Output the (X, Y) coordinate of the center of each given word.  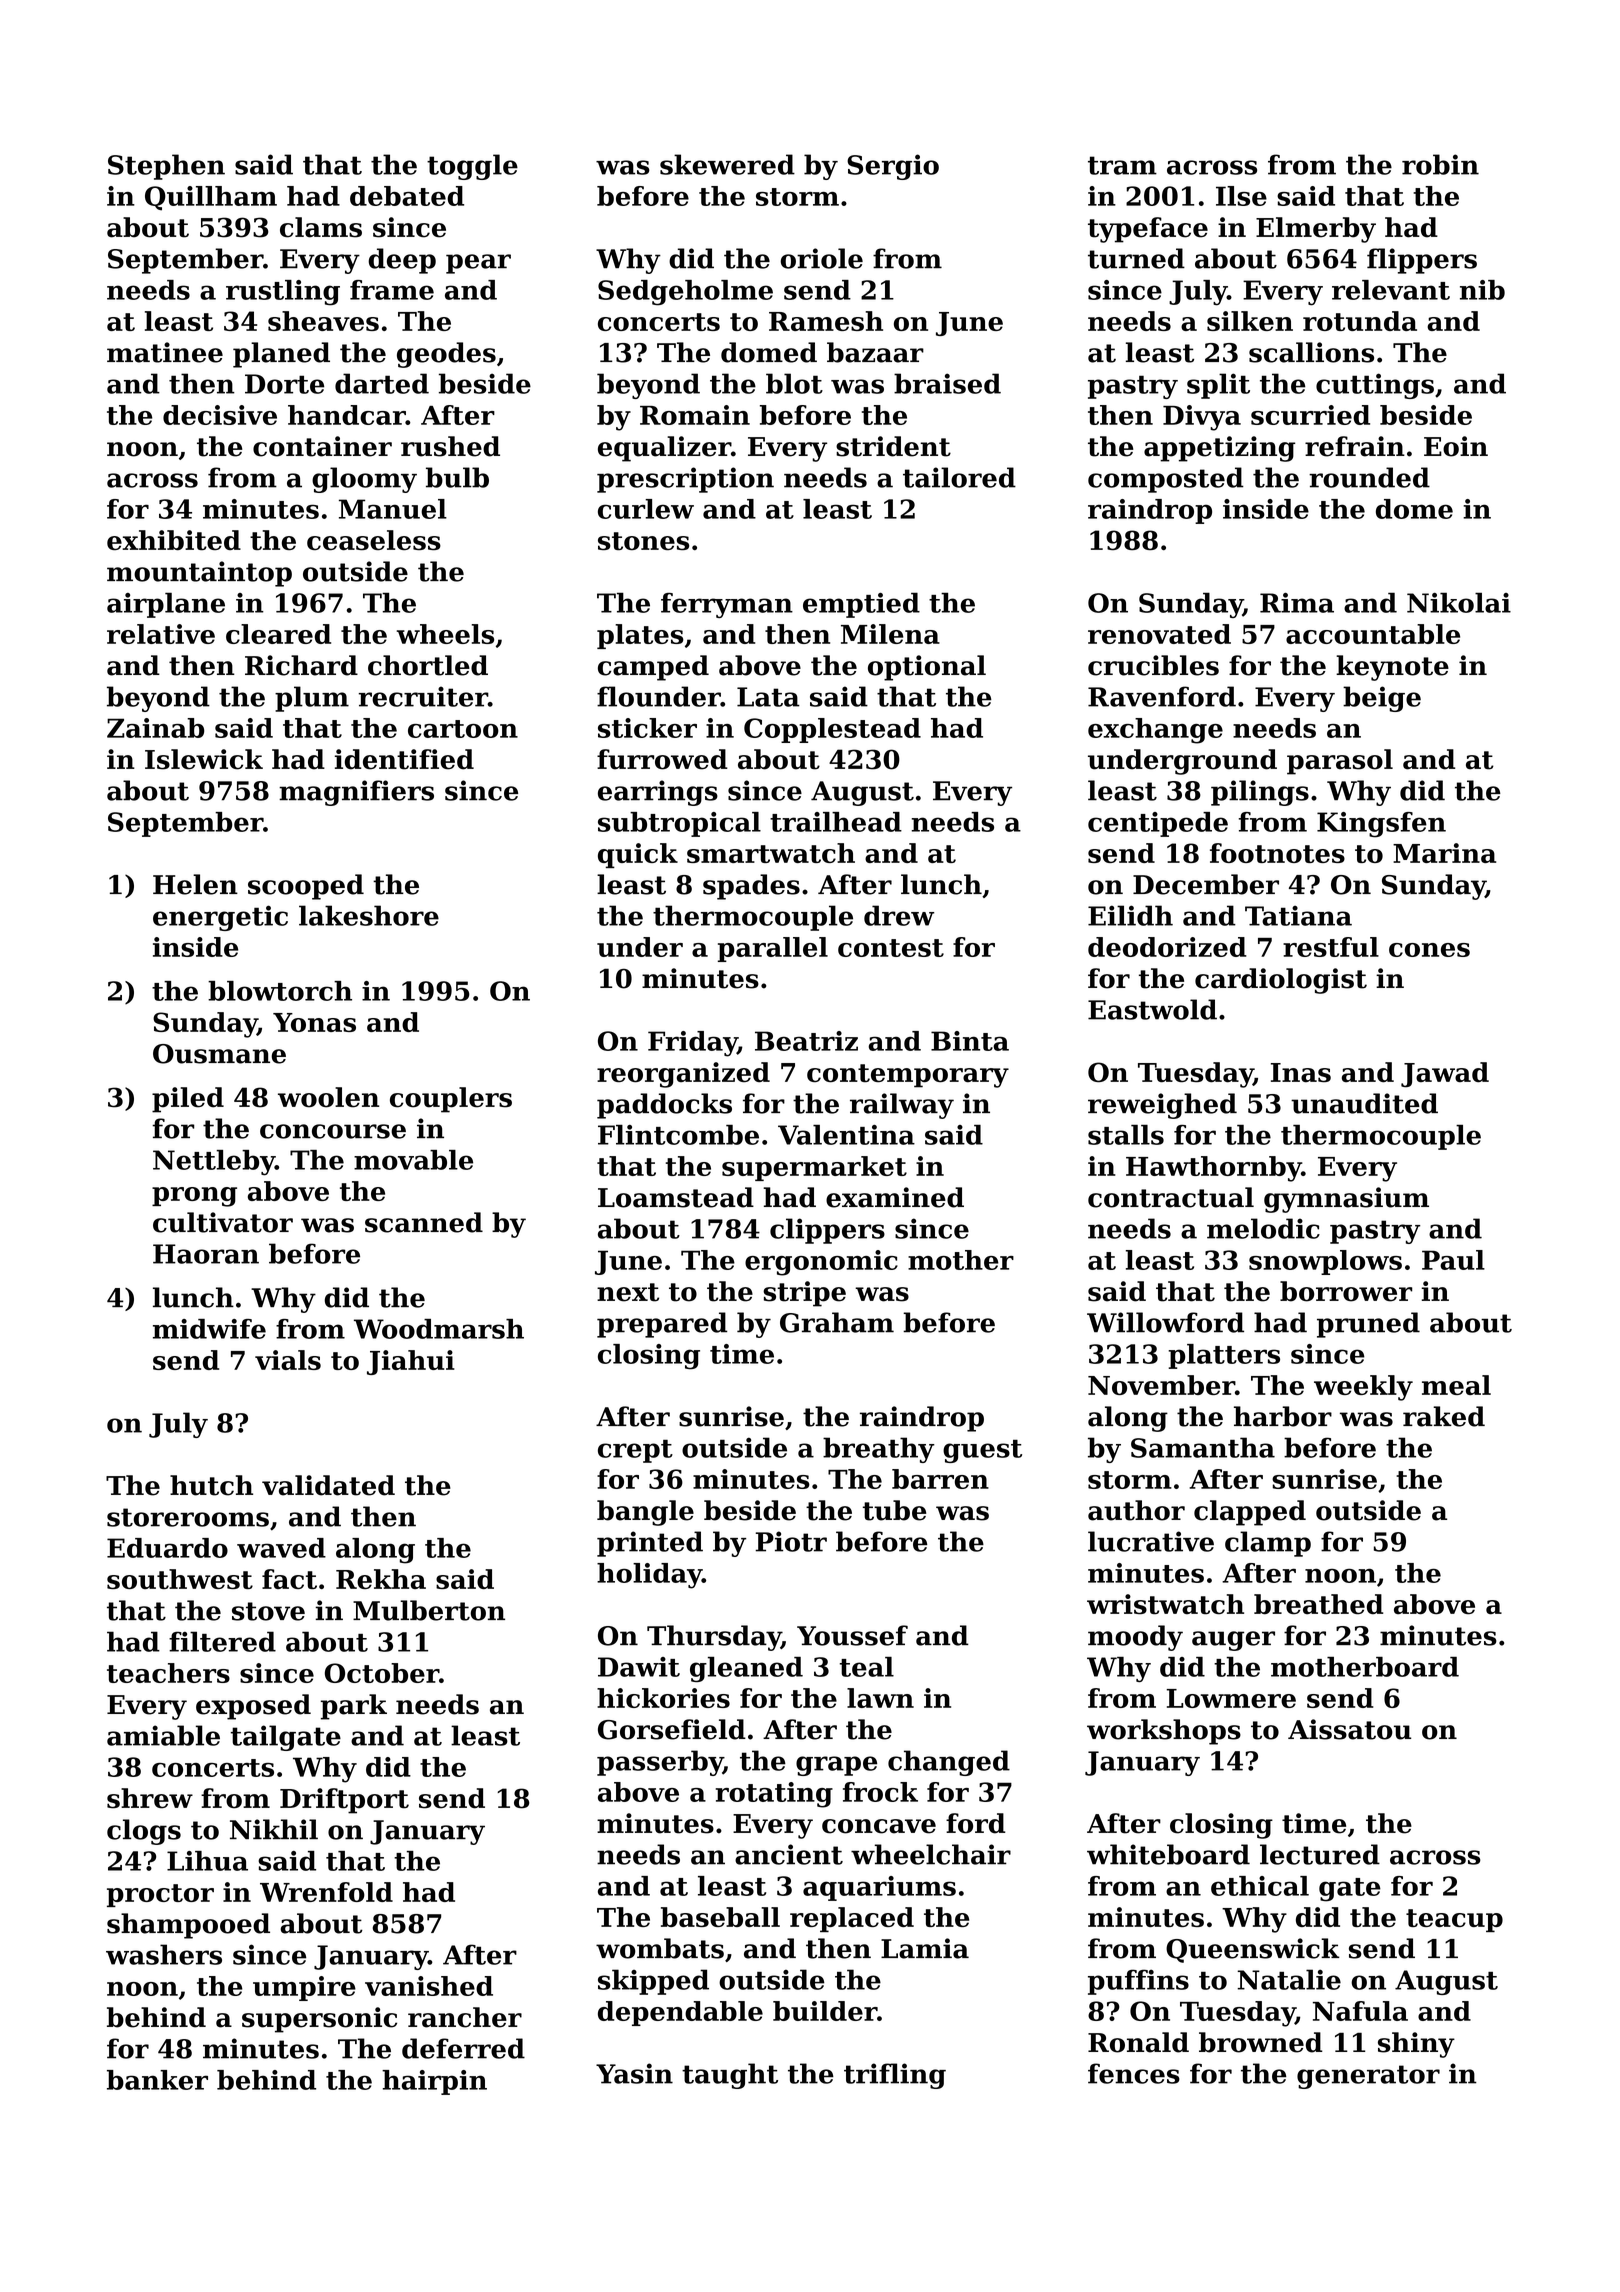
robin (1440, 164)
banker (157, 2080)
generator (1368, 2077)
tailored (959, 477)
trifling (895, 2076)
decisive (220, 415)
